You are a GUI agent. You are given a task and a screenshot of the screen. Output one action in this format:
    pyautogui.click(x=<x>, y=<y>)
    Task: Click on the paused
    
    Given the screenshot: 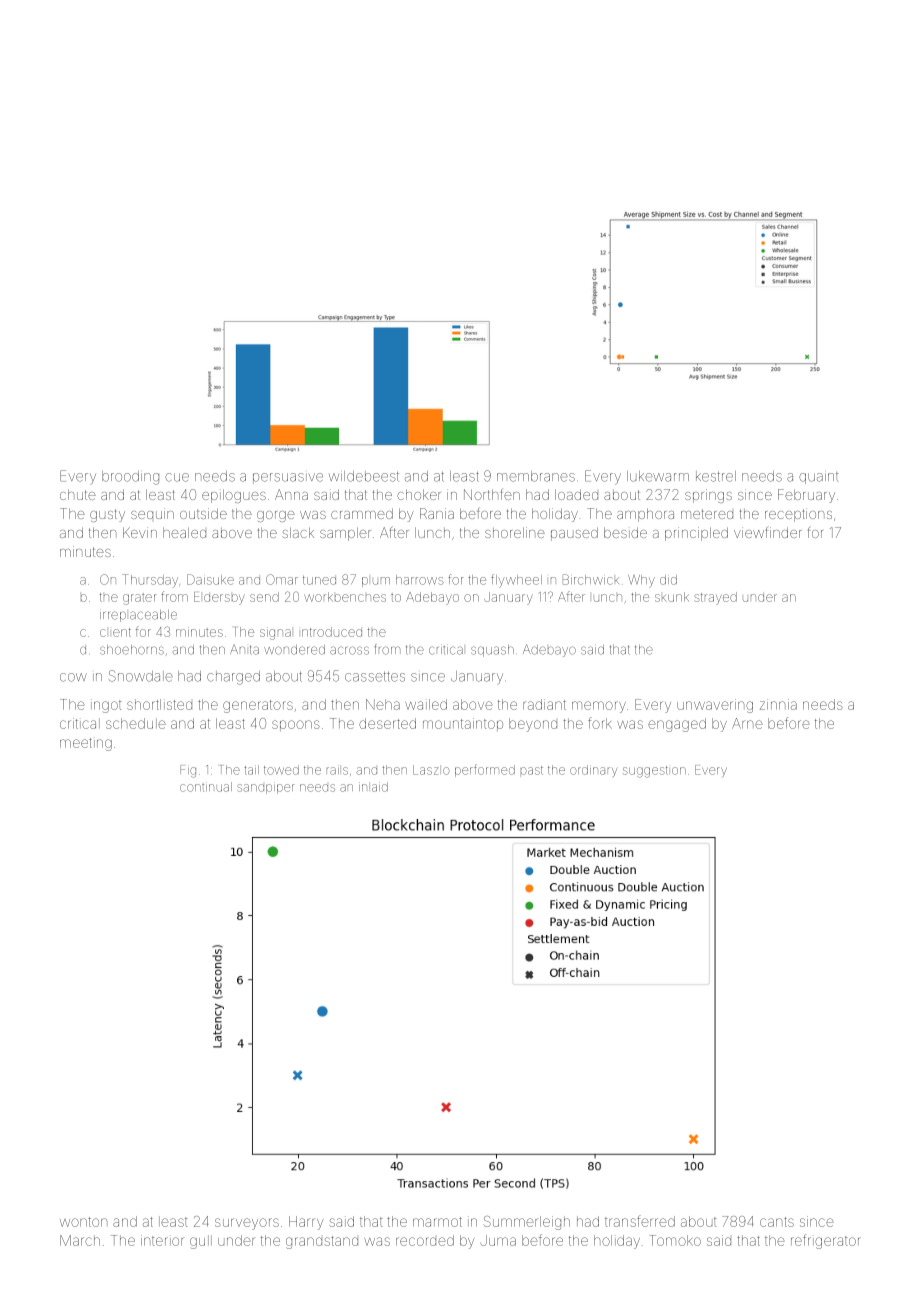 What is the action you would take?
    pyautogui.click(x=574, y=534)
